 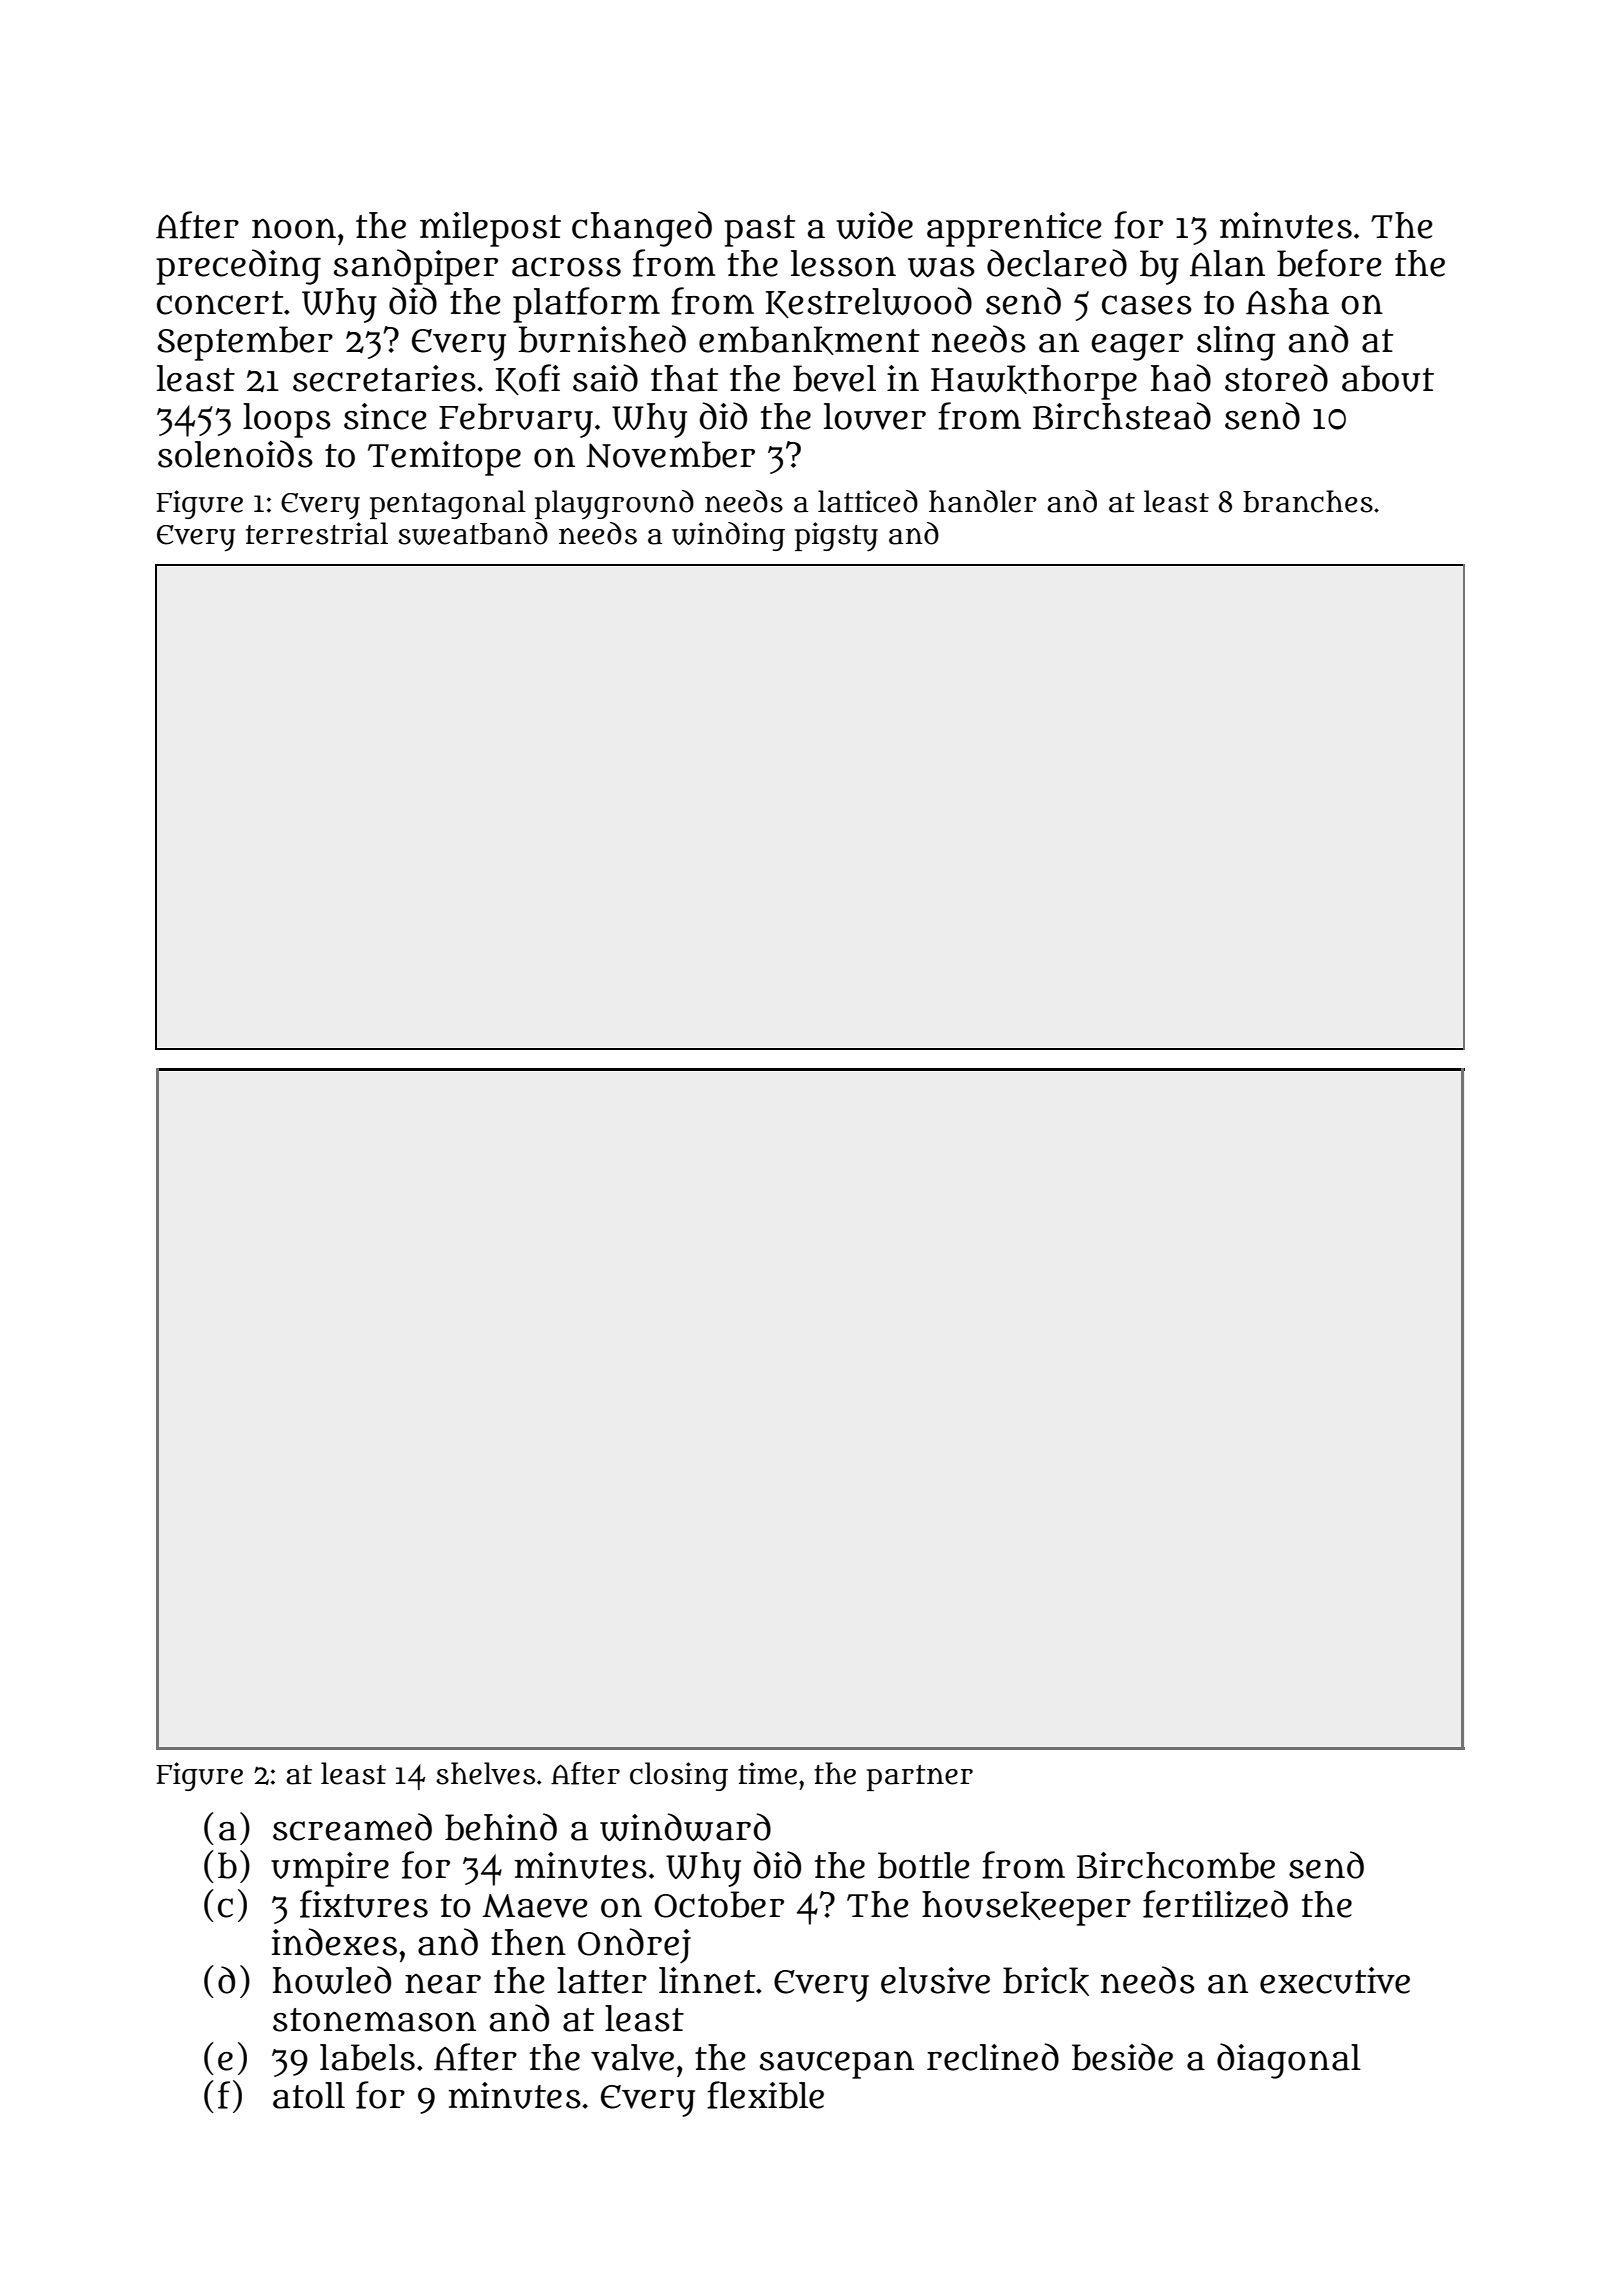 I want to click on partner, so click(x=920, y=1778).
